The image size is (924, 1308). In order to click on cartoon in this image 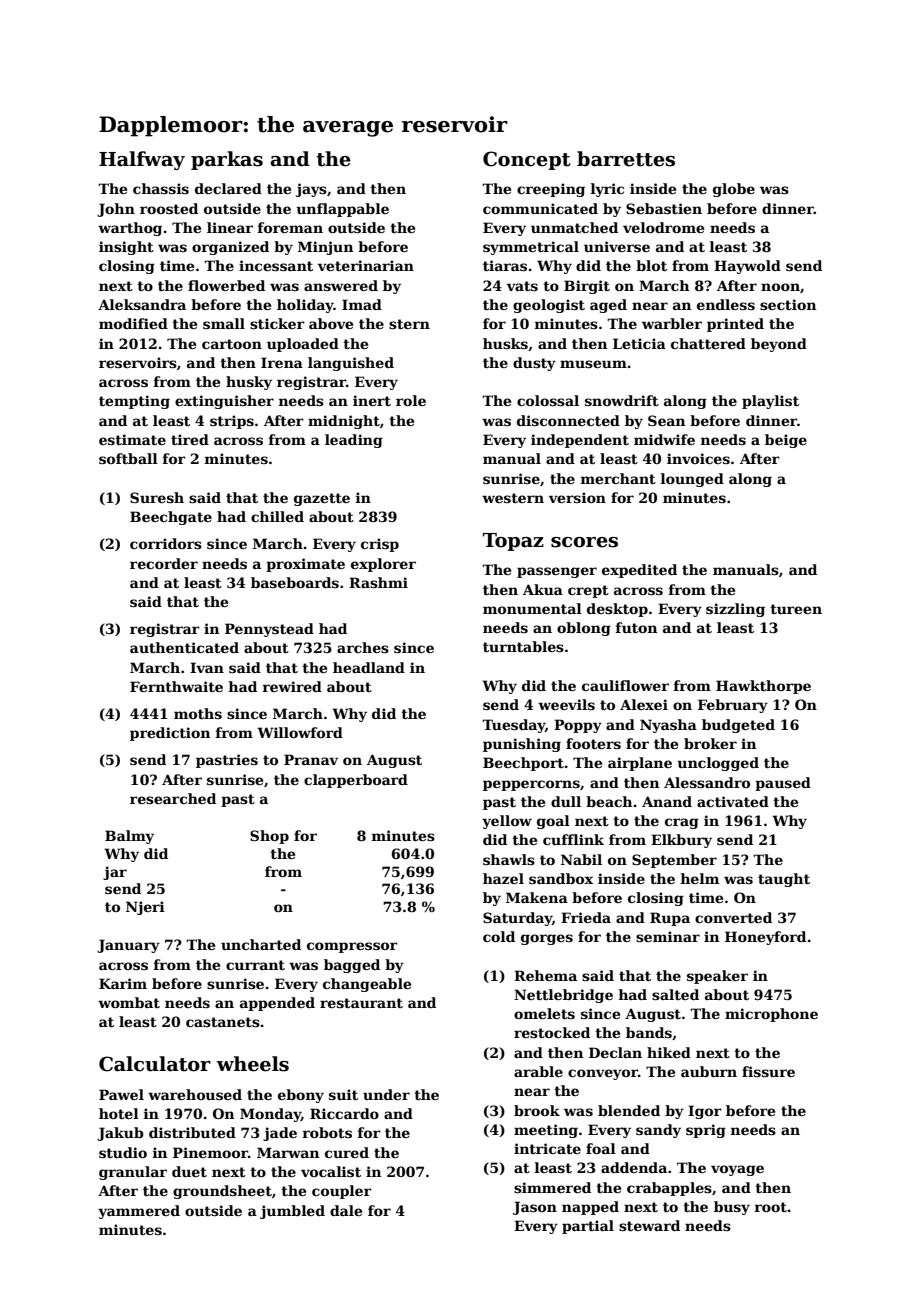, I will do `click(232, 344)`.
